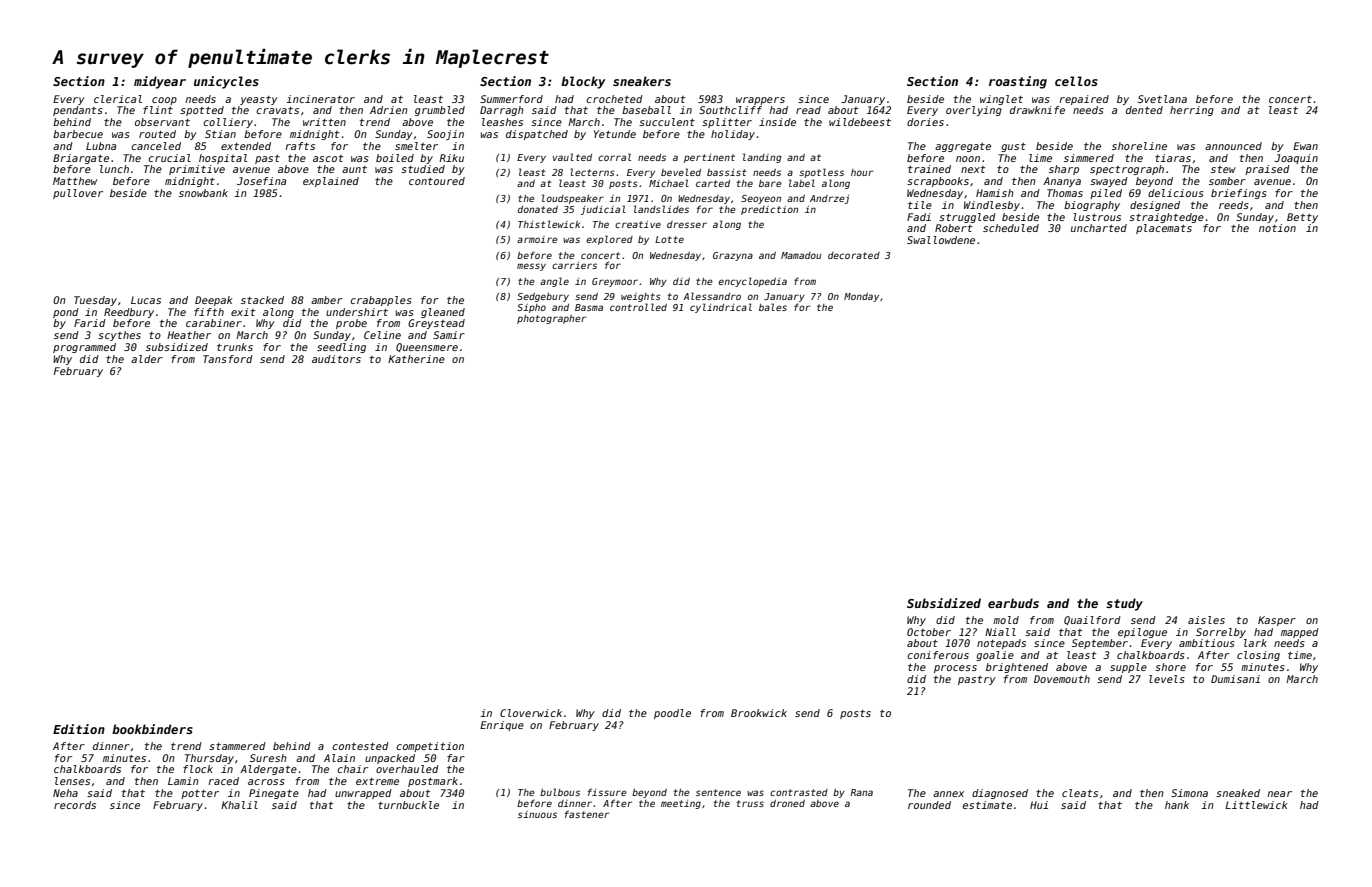  Describe the element at coordinates (437, 181) in the page. I see `contoured` at that location.
